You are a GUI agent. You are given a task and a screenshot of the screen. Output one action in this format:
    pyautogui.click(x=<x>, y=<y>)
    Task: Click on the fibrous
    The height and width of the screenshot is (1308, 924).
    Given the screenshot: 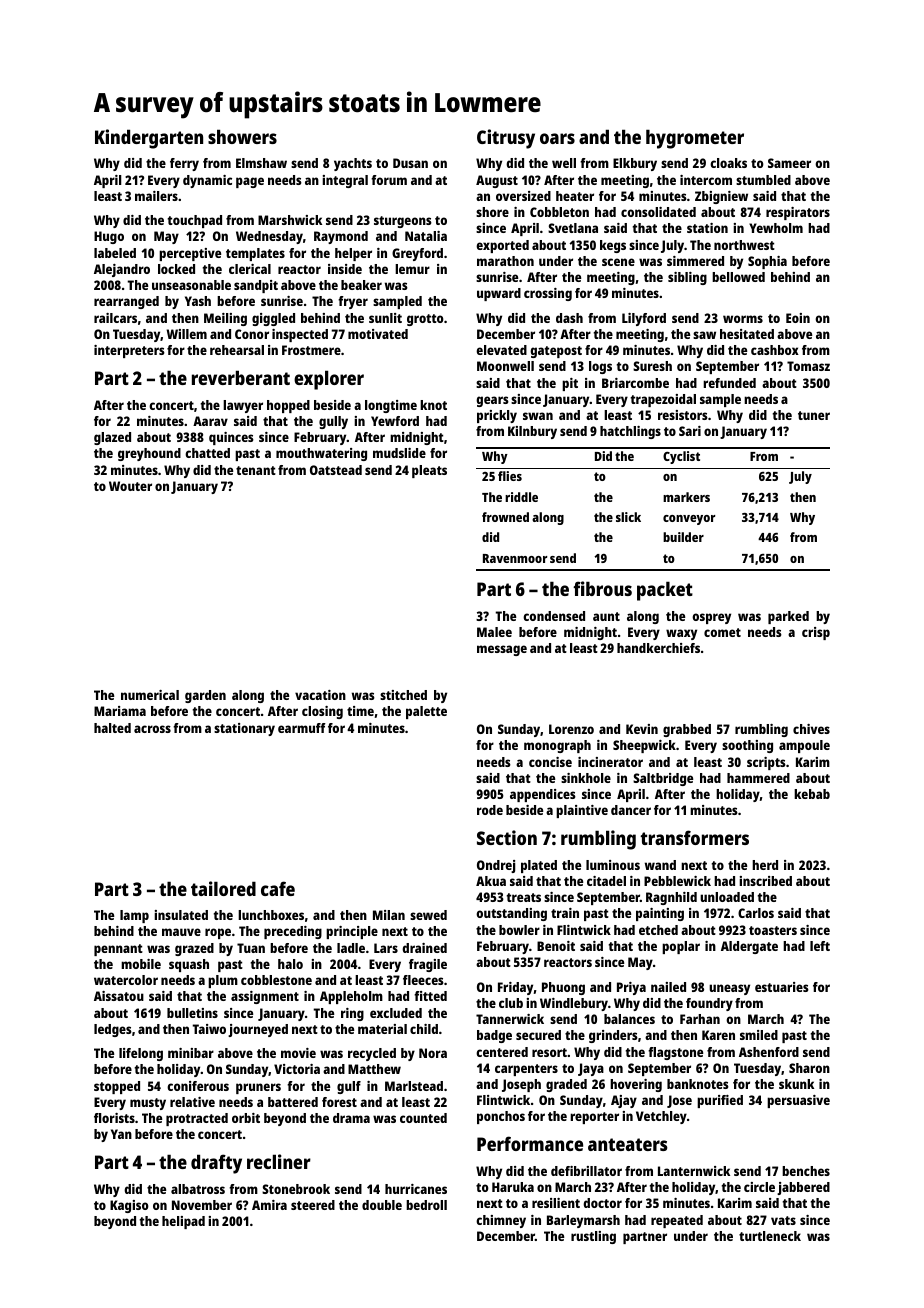 What is the action you would take?
    pyautogui.click(x=602, y=588)
